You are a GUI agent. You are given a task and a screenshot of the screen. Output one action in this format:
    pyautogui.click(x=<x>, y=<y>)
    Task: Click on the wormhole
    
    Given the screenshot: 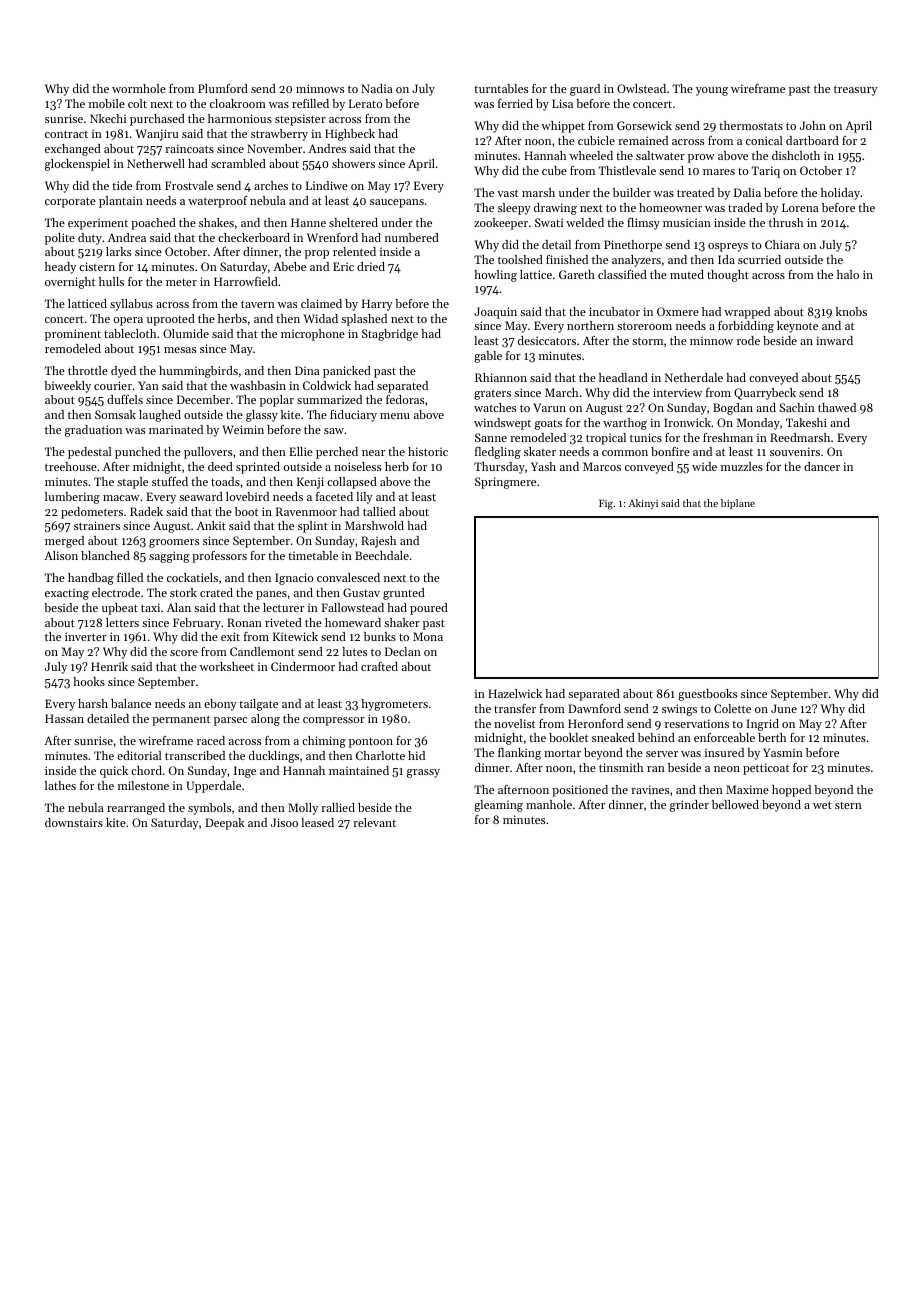 What is the action you would take?
    pyautogui.click(x=139, y=88)
